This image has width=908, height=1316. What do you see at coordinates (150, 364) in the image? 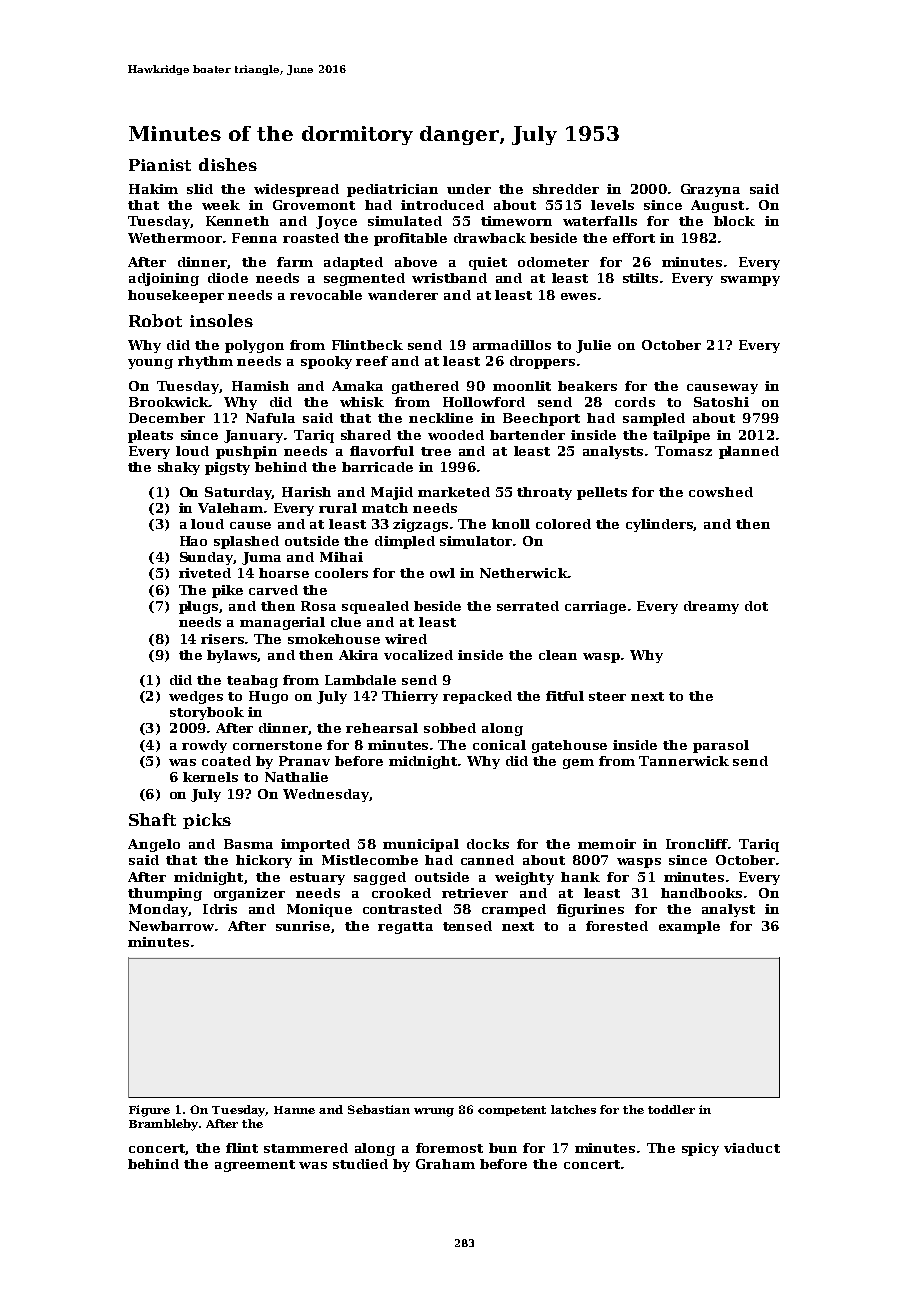
I see `young` at bounding box center [150, 364].
